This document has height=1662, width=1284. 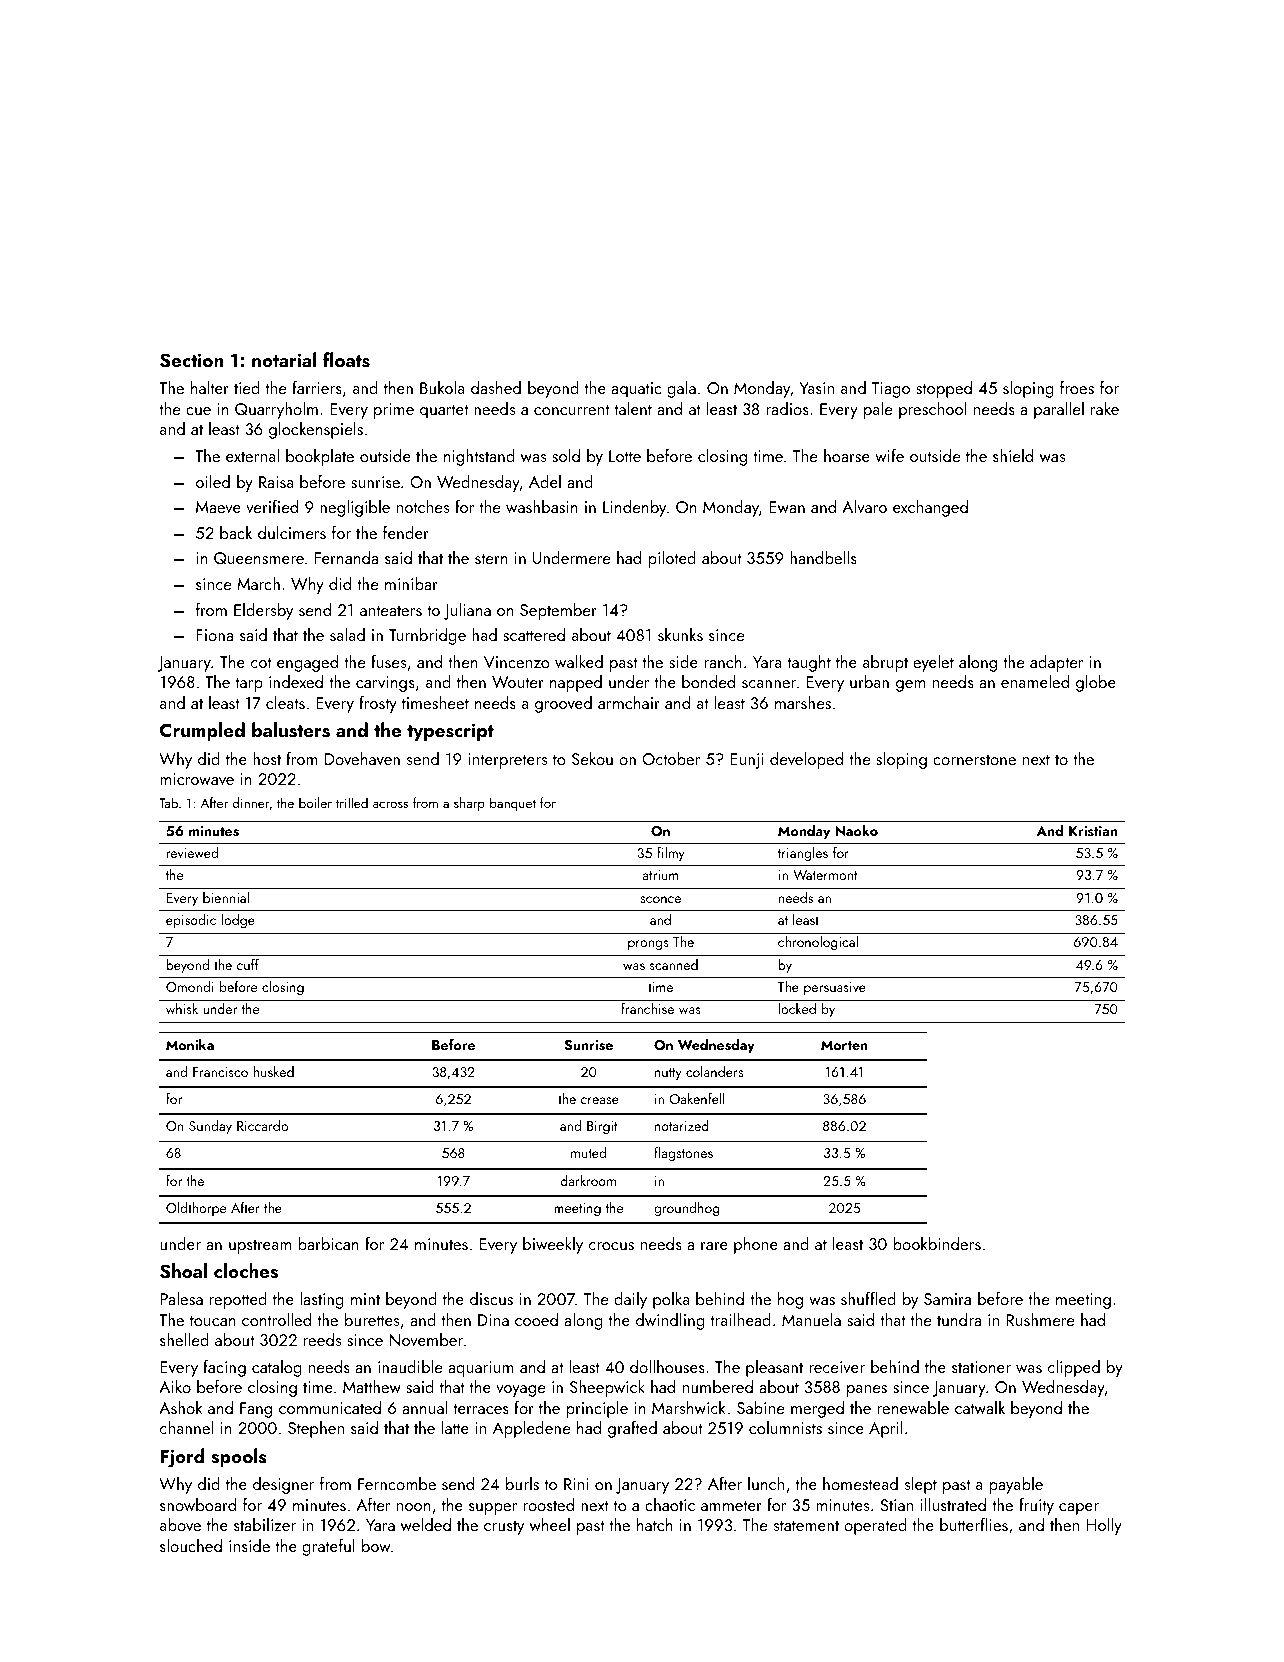 I want to click on controlled, so click(x=276, y=1319).
